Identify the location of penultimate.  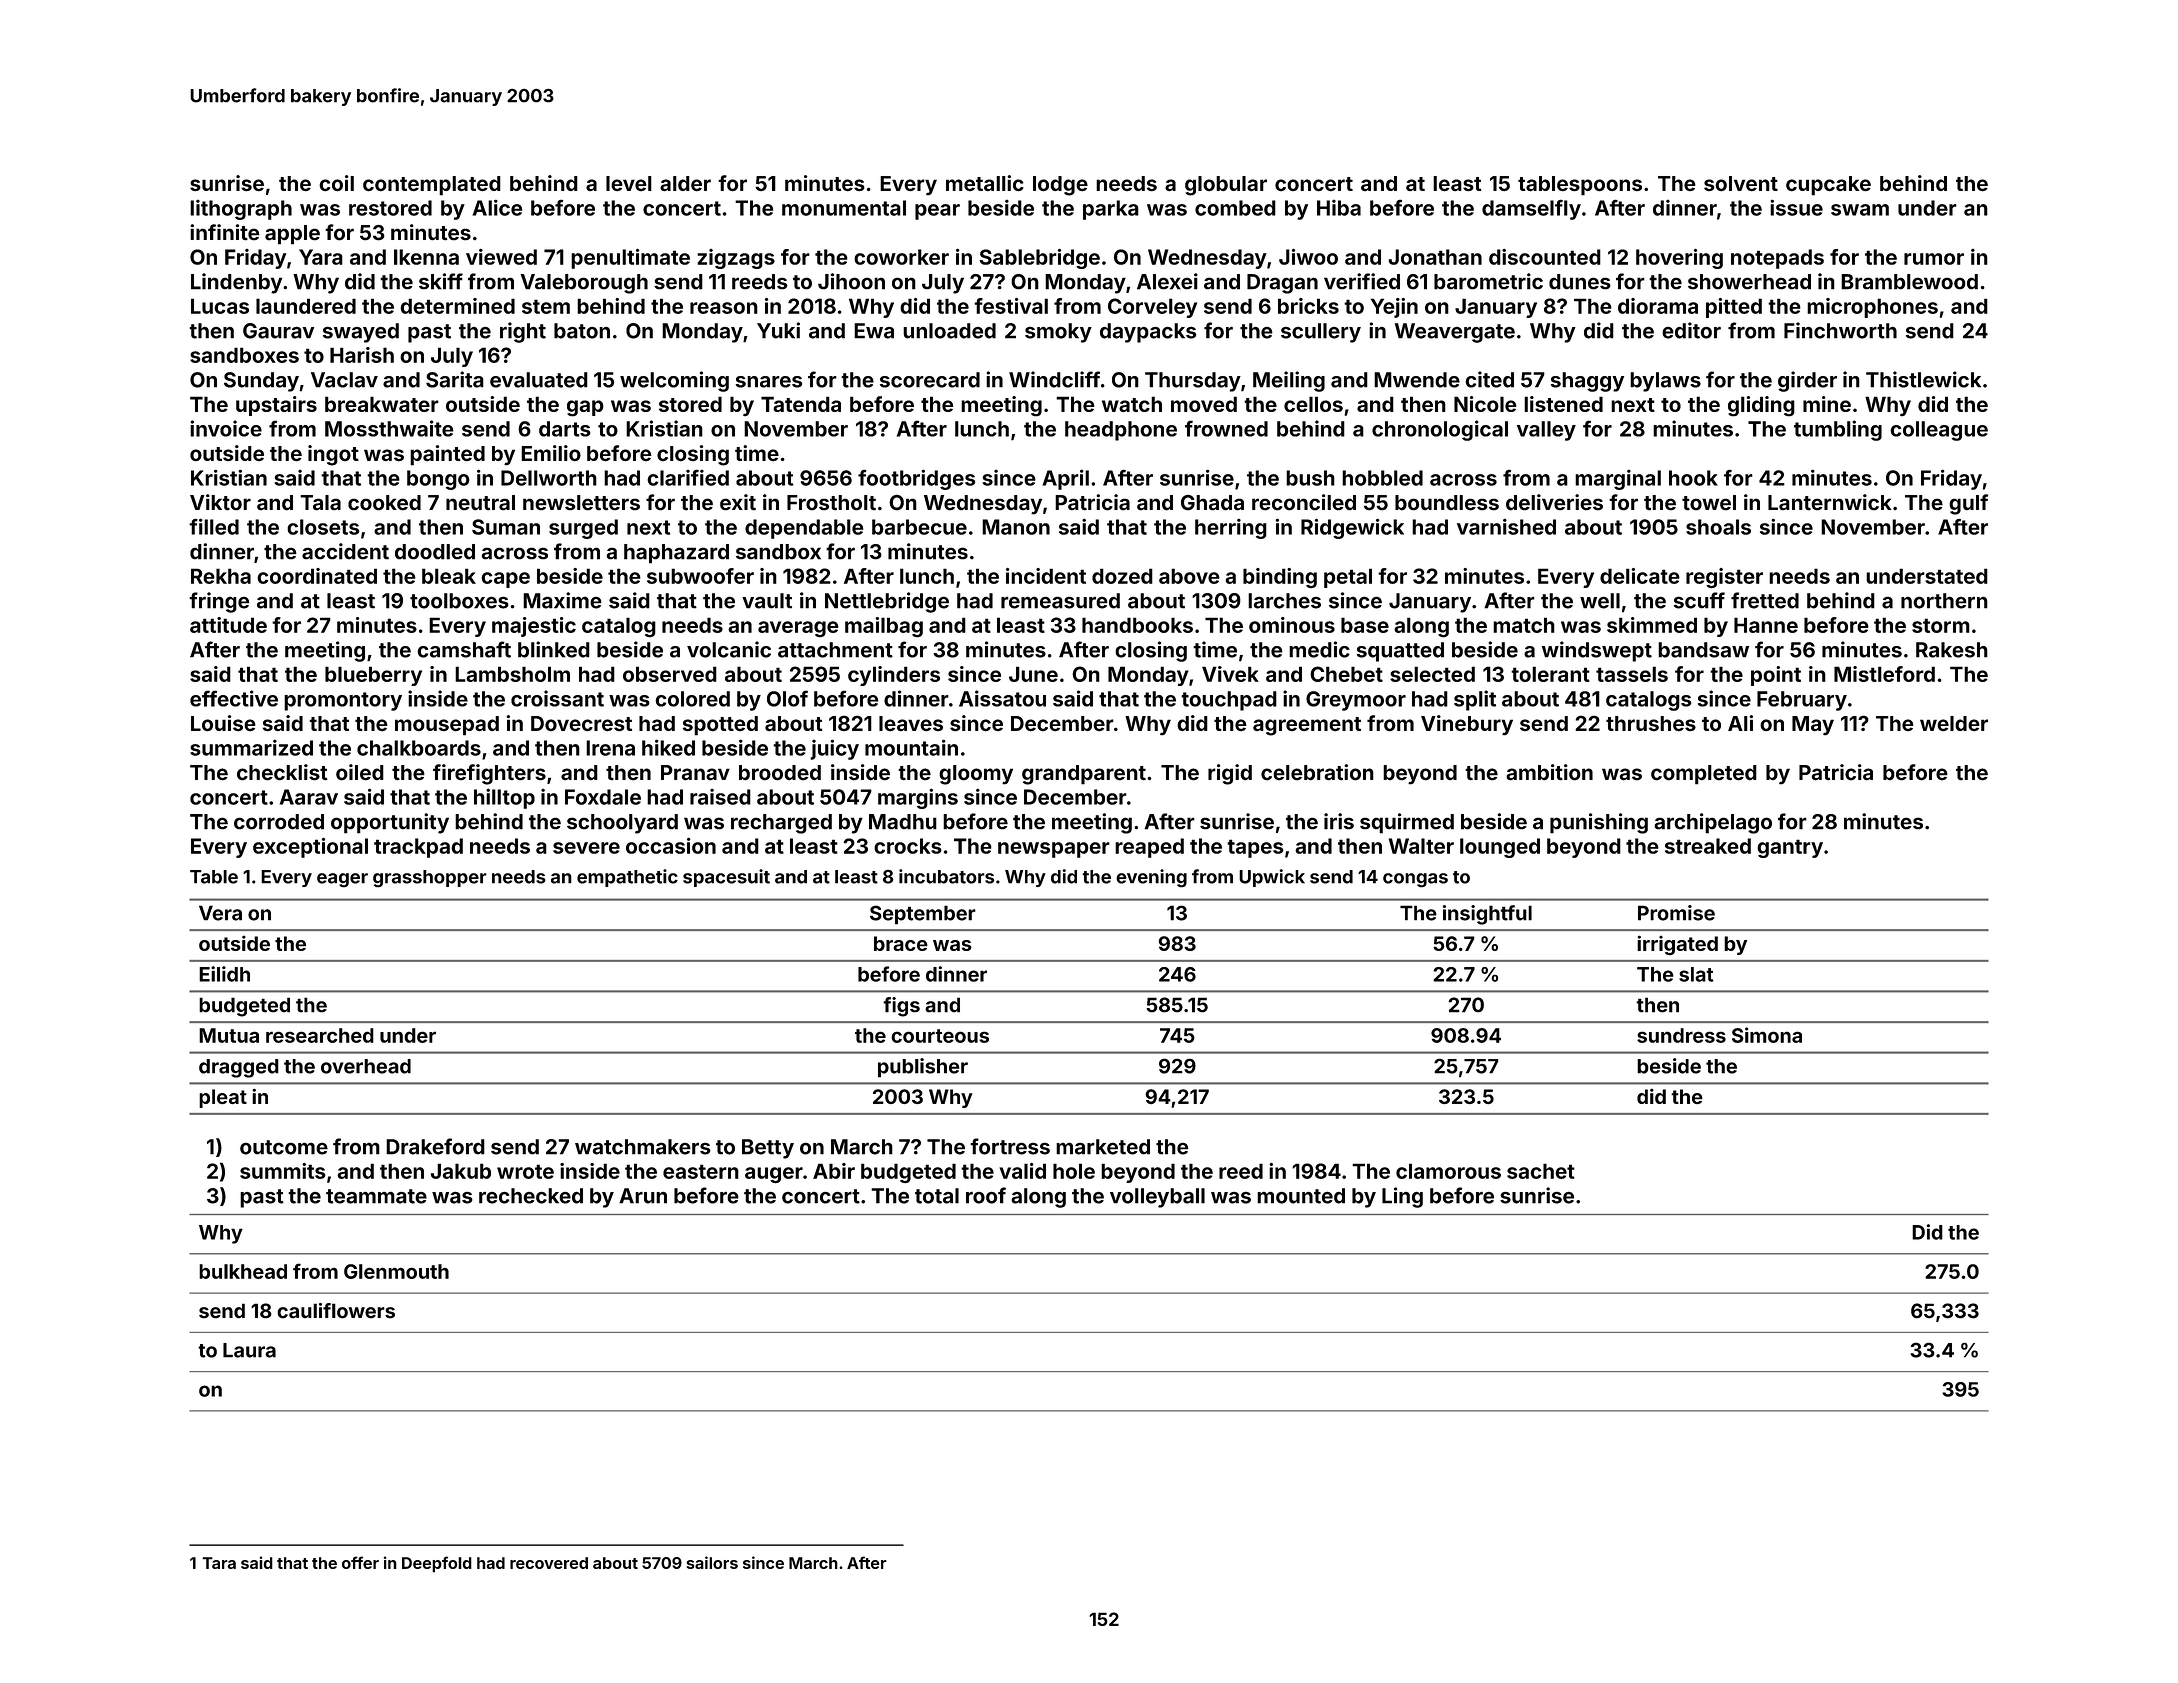
(630, 259).
